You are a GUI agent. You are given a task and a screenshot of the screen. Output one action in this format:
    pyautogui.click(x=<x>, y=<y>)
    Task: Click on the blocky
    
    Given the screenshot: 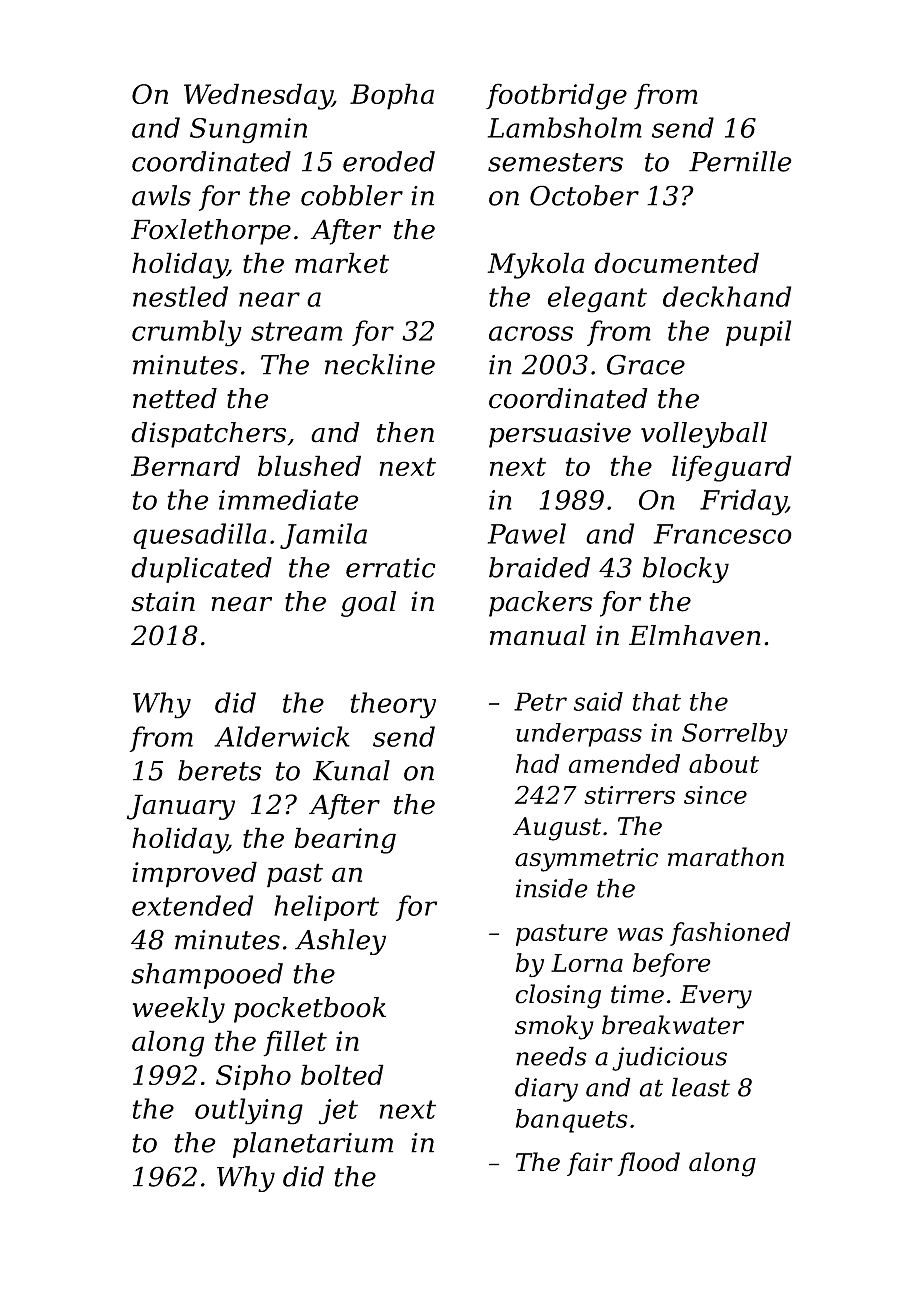 What is the action you would take?
    pyautogui.click(x=685, y=570)
